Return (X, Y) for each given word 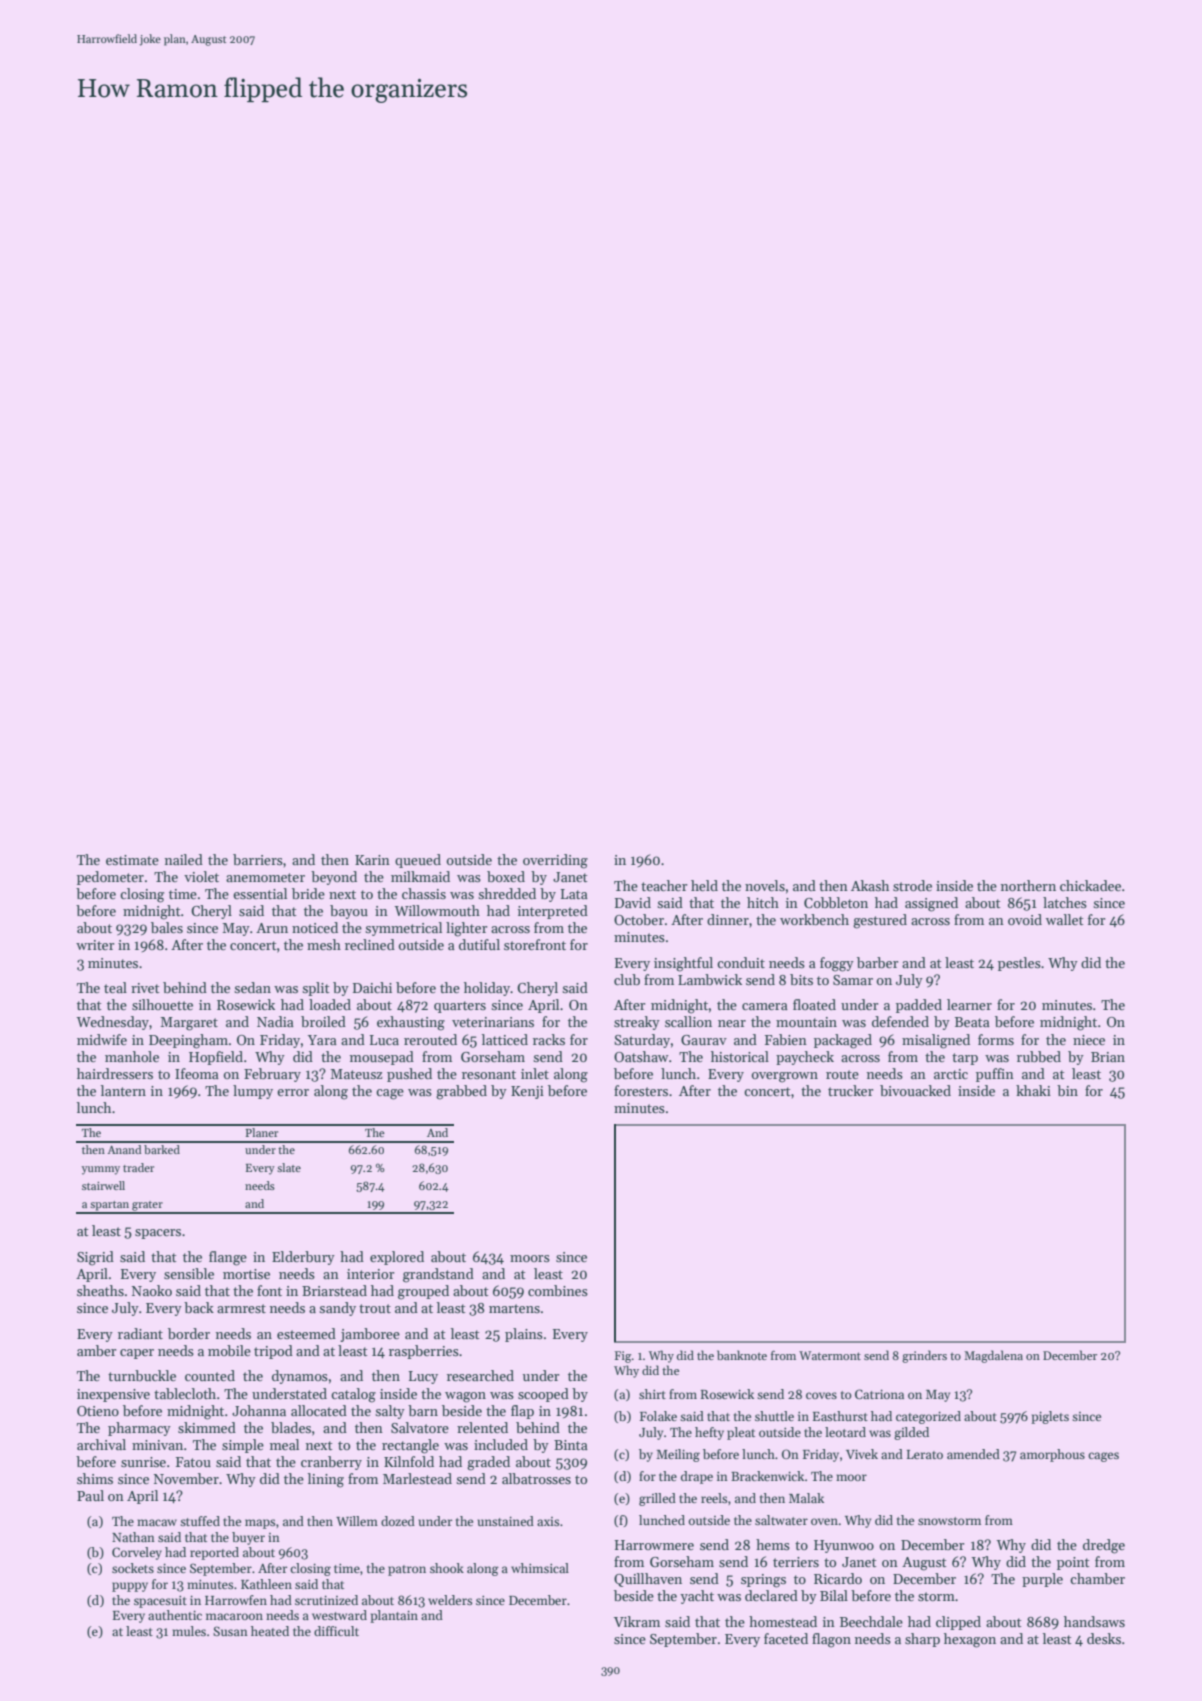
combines (558, 1290)
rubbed (1039, 1056)
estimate (132, 860)
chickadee (1090, 885)
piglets (1050, 1417)
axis (548, 1521)
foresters (641, 1090)
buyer (248, 1538)
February (272, 1075)
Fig (623, 1357)
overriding (555, 861)
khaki (1033, 1090)
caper (137, 1354)
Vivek (862, 1454)
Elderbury (303, 1258)
